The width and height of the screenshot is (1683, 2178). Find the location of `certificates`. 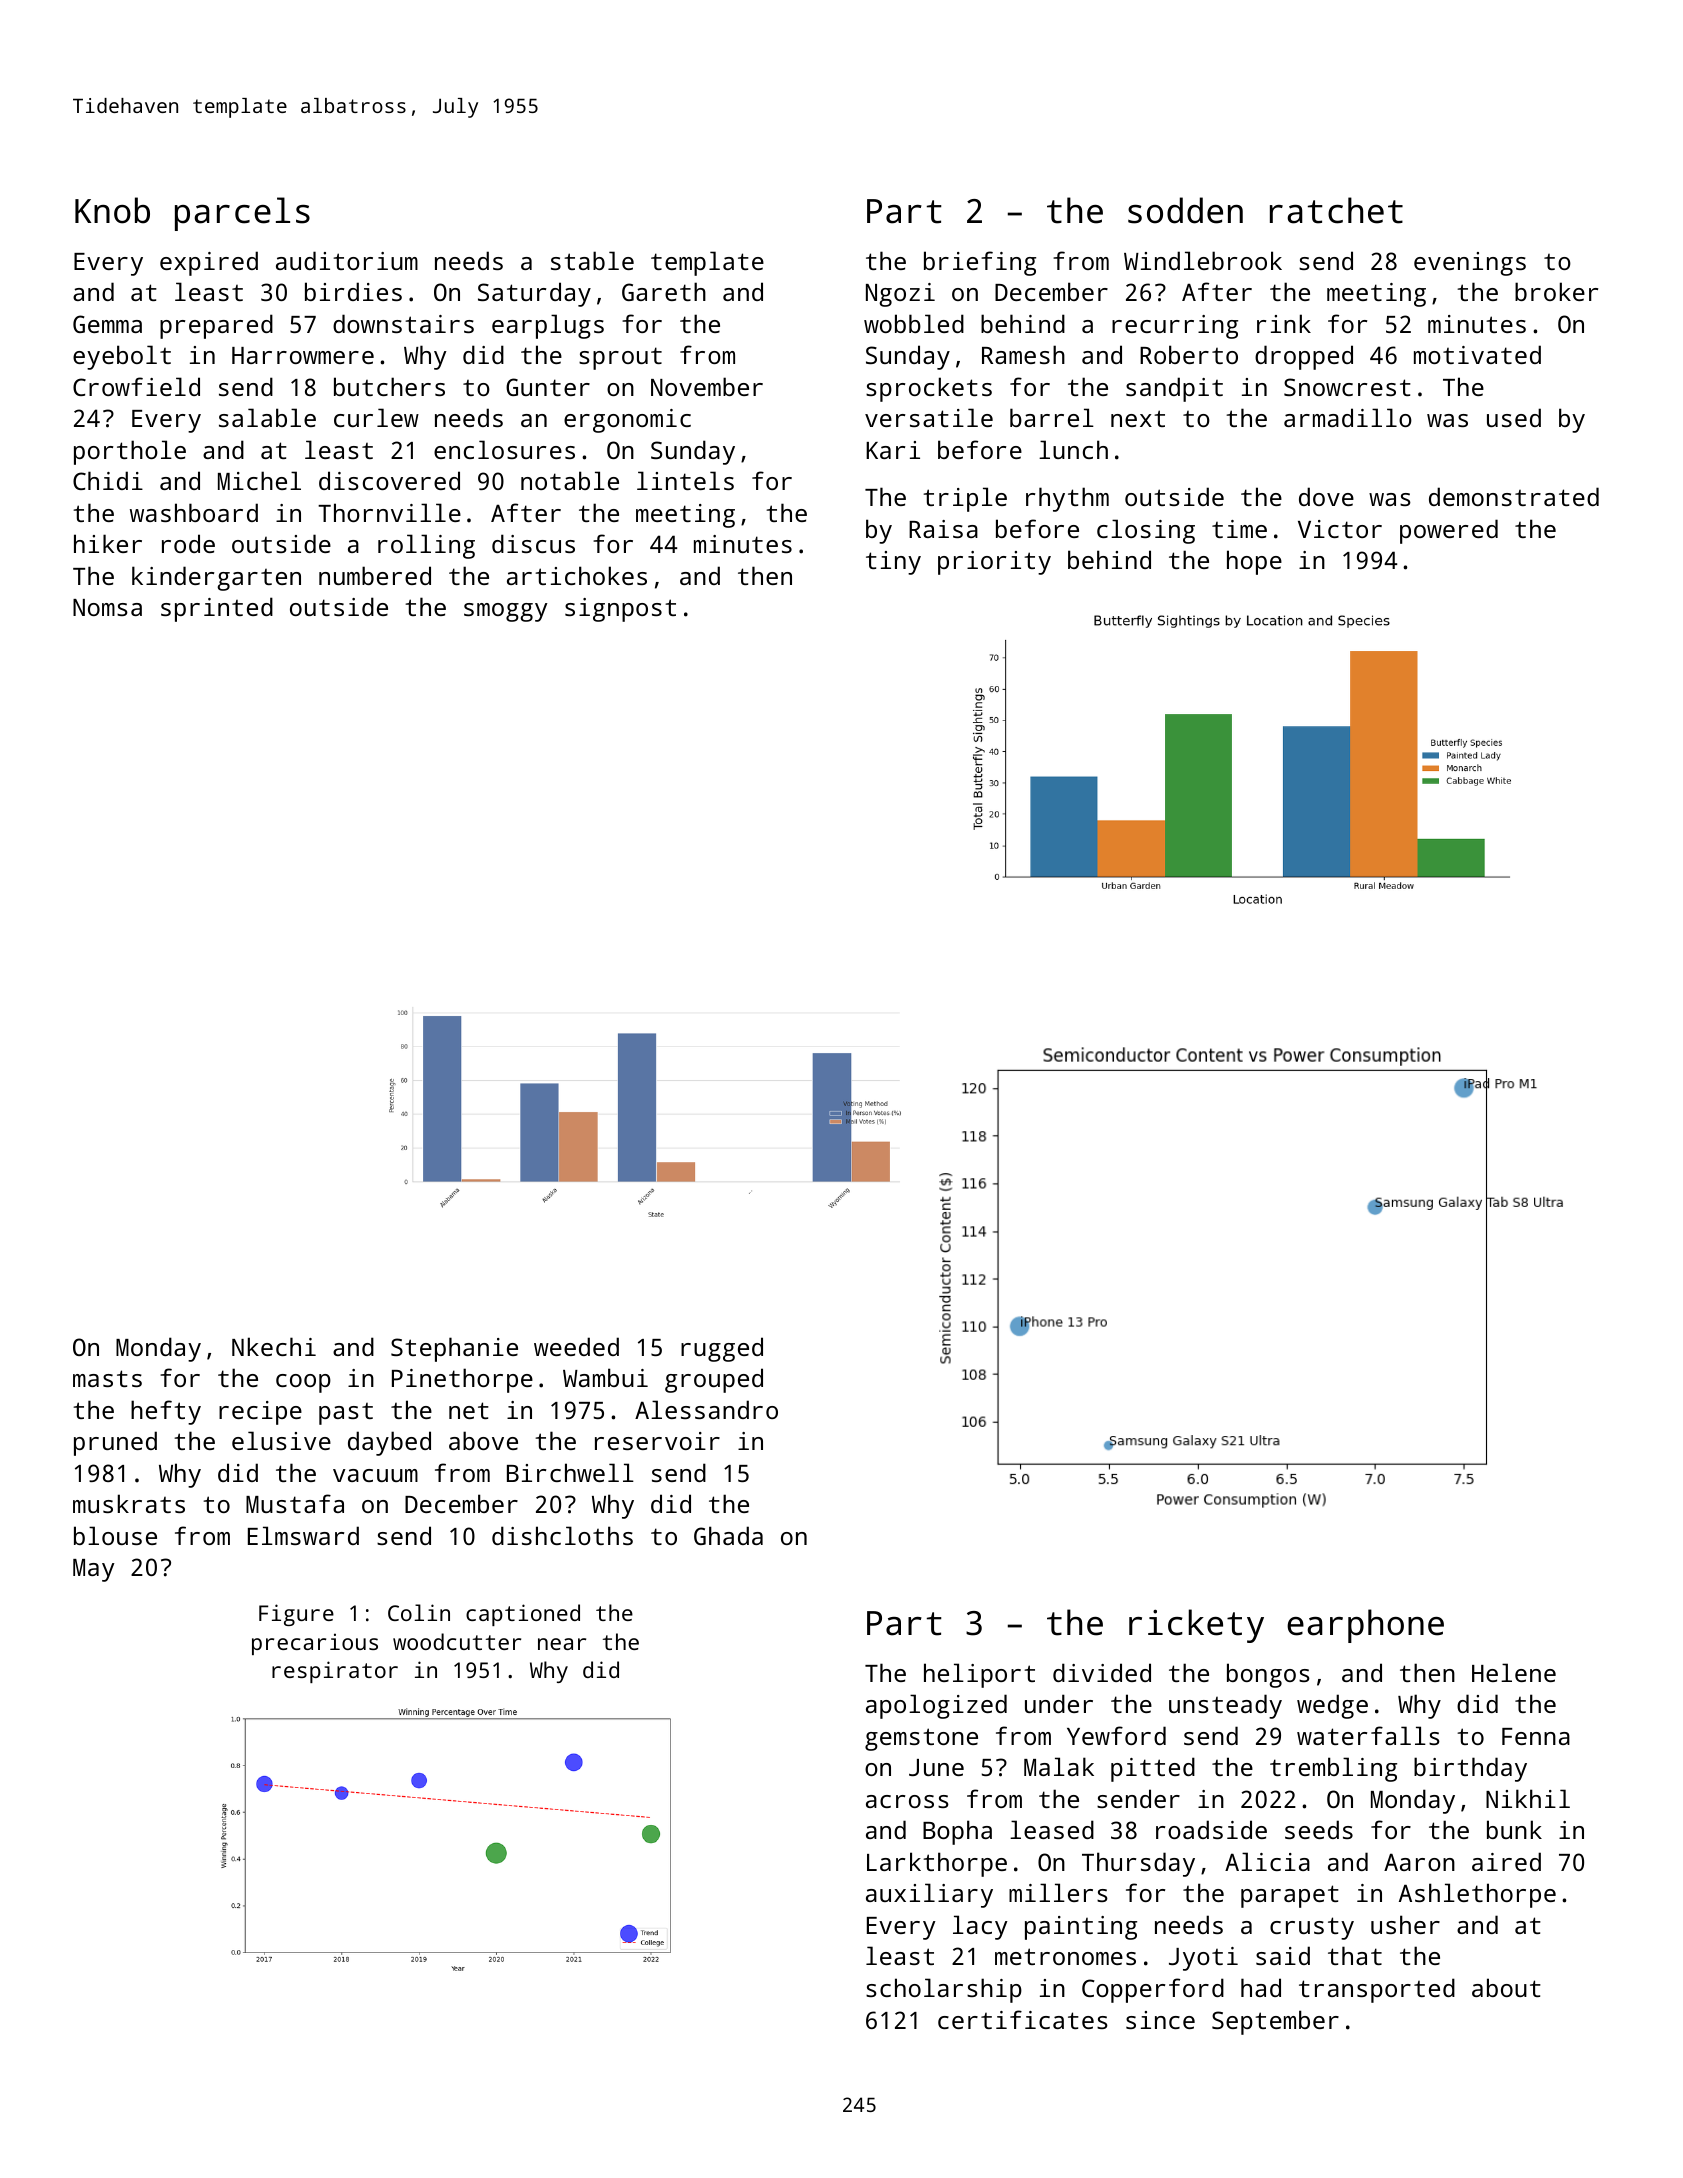

certificates is located at coordinates (1023, 2019).
